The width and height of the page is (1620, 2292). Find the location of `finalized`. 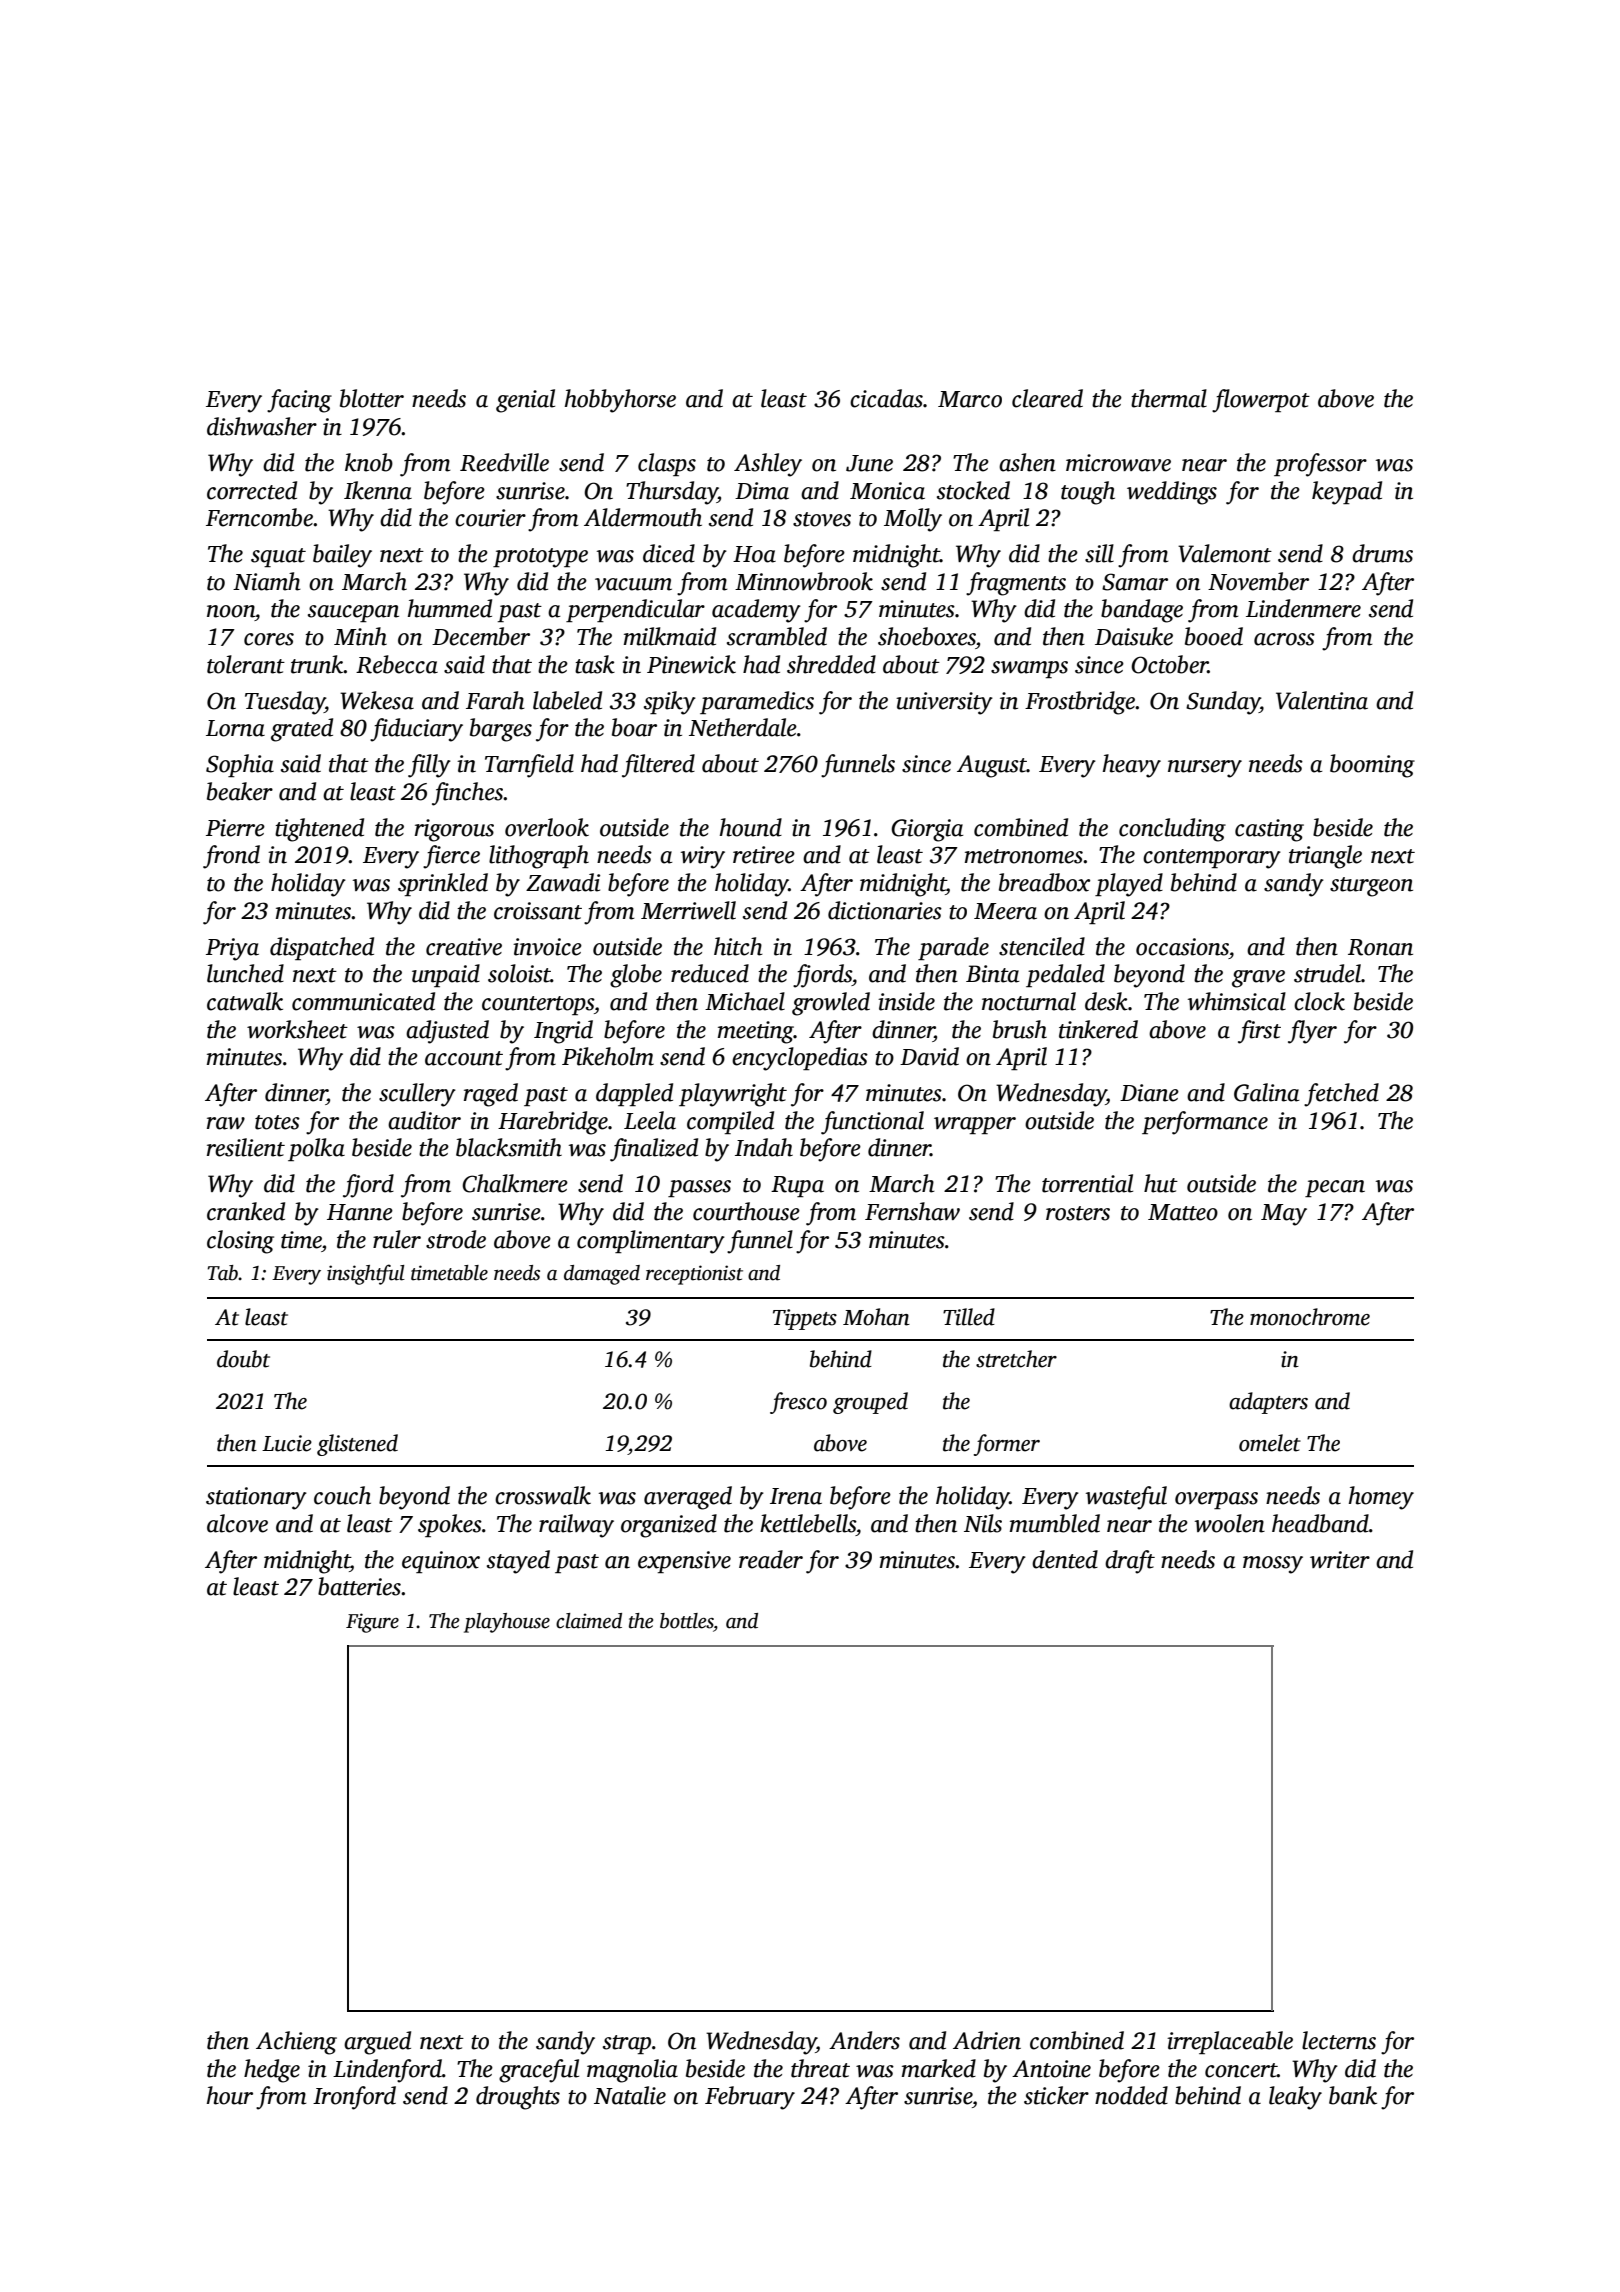

finalized is located at coordinates (654, 1150).
